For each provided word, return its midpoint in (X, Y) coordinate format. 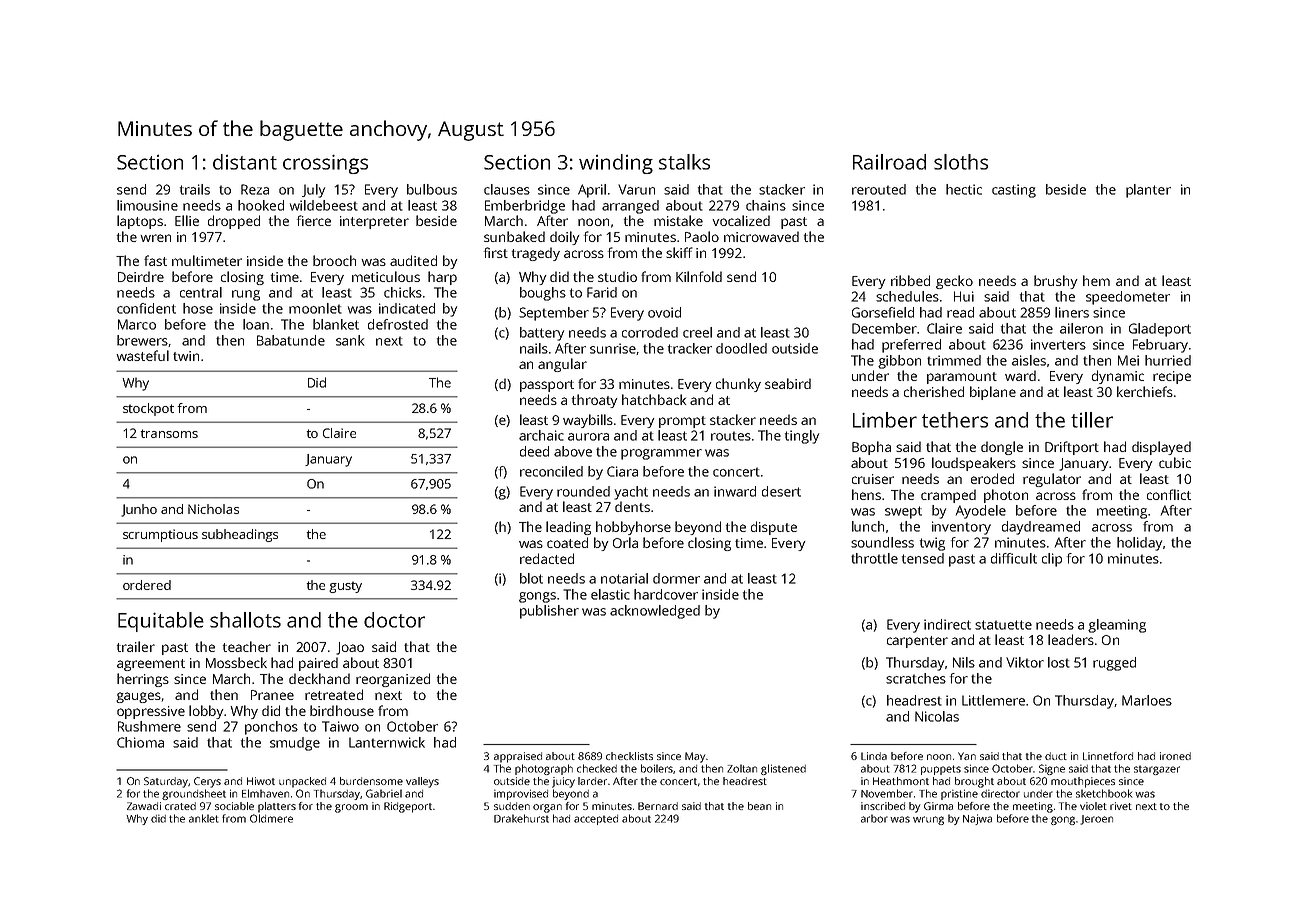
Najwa (977, 819)
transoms (169, 433)
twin (186, 356)
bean (759, 806)
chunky (738, 385)
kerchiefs (1145, 391)
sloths (961, 162)
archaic (541, 435)
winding (616, 164)
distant (245, 162)
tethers (955, 420)
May (695, 757)
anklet (204, 818)
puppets (941, 770)
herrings (143, 680)
